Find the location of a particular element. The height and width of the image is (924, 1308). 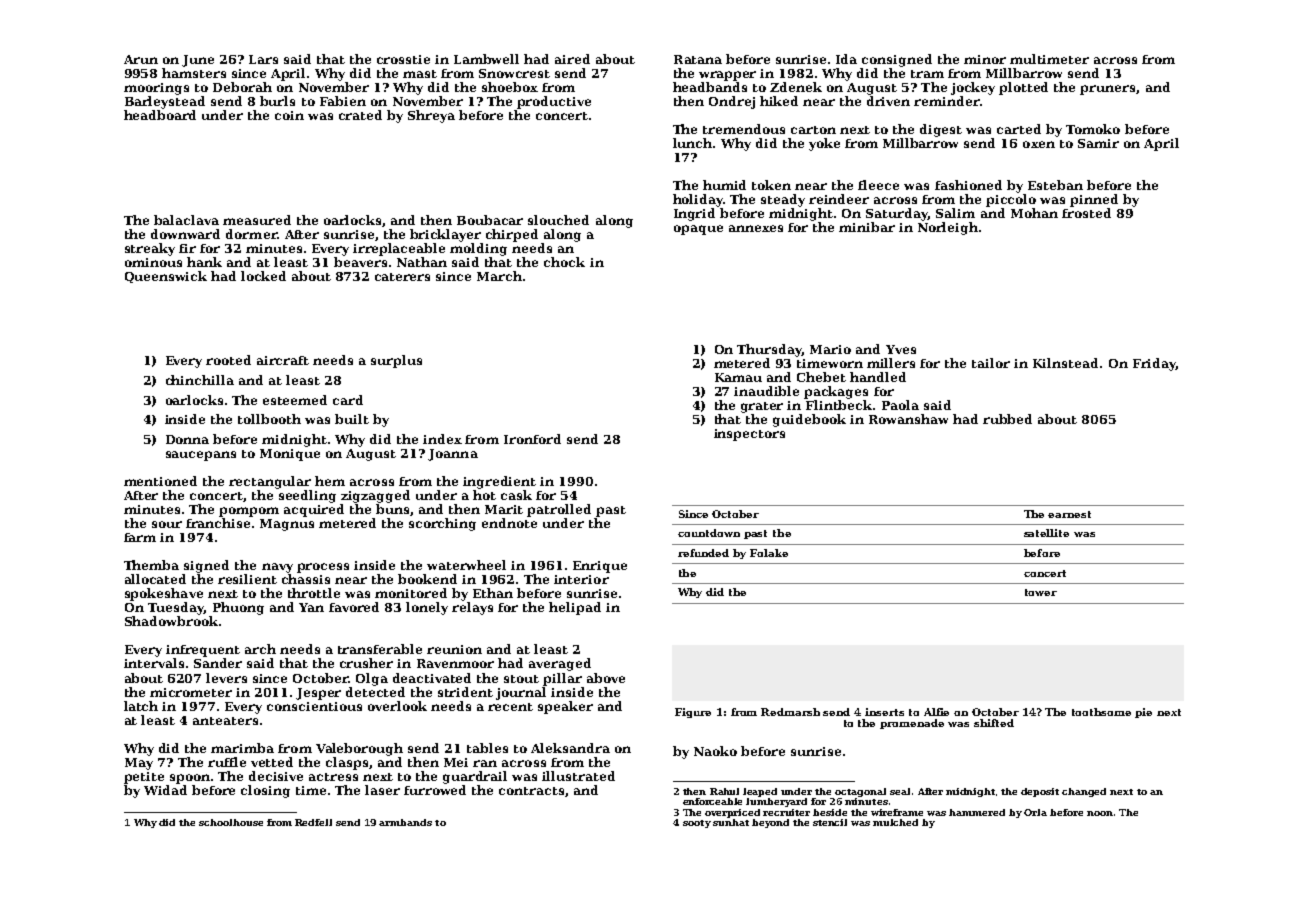

Samir is located at coordinates (1098, 143).
